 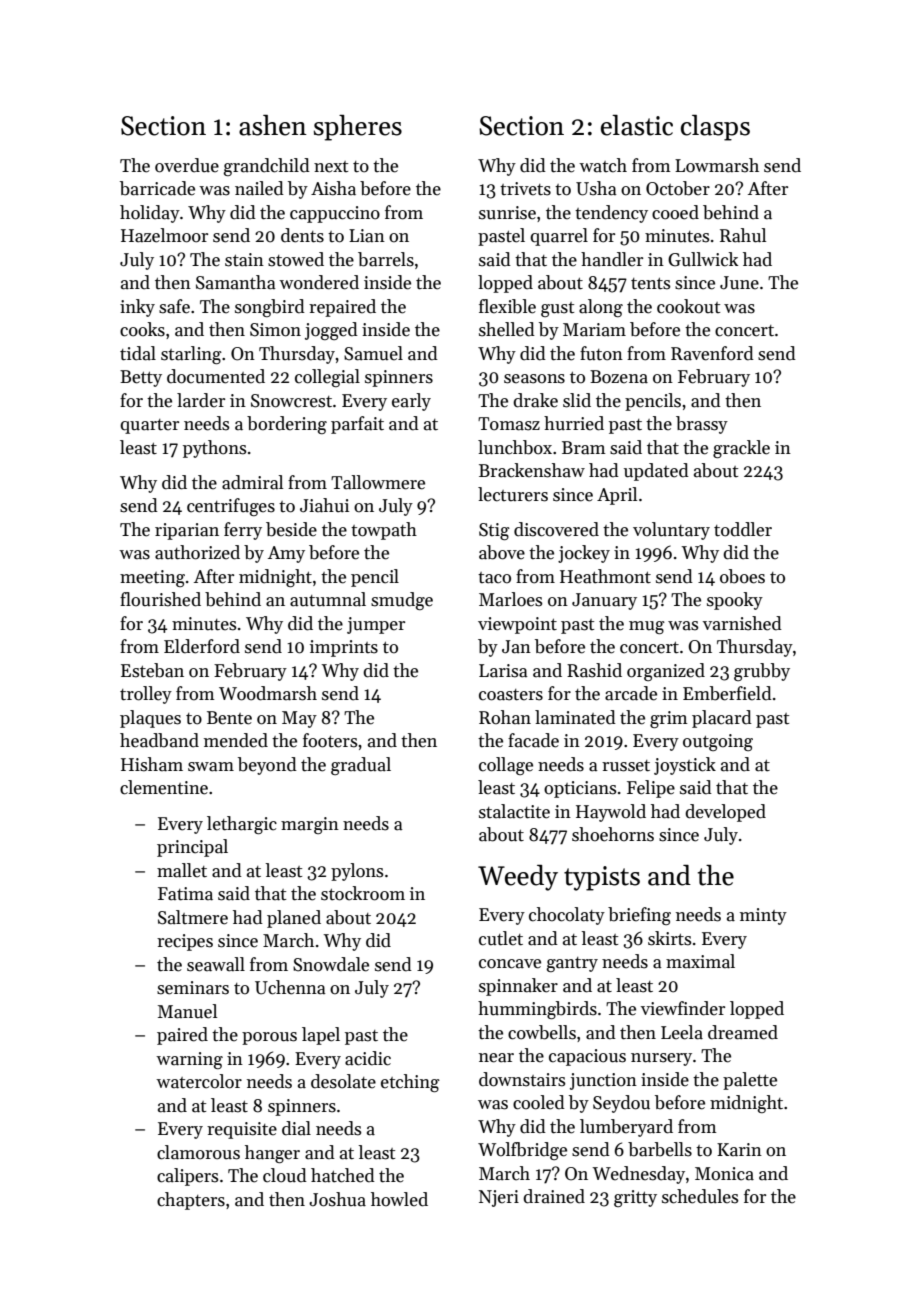 What do you see at coordinates (580, 789) in the screenshot?
I see `opticians` at bounding box center [580, 789].
